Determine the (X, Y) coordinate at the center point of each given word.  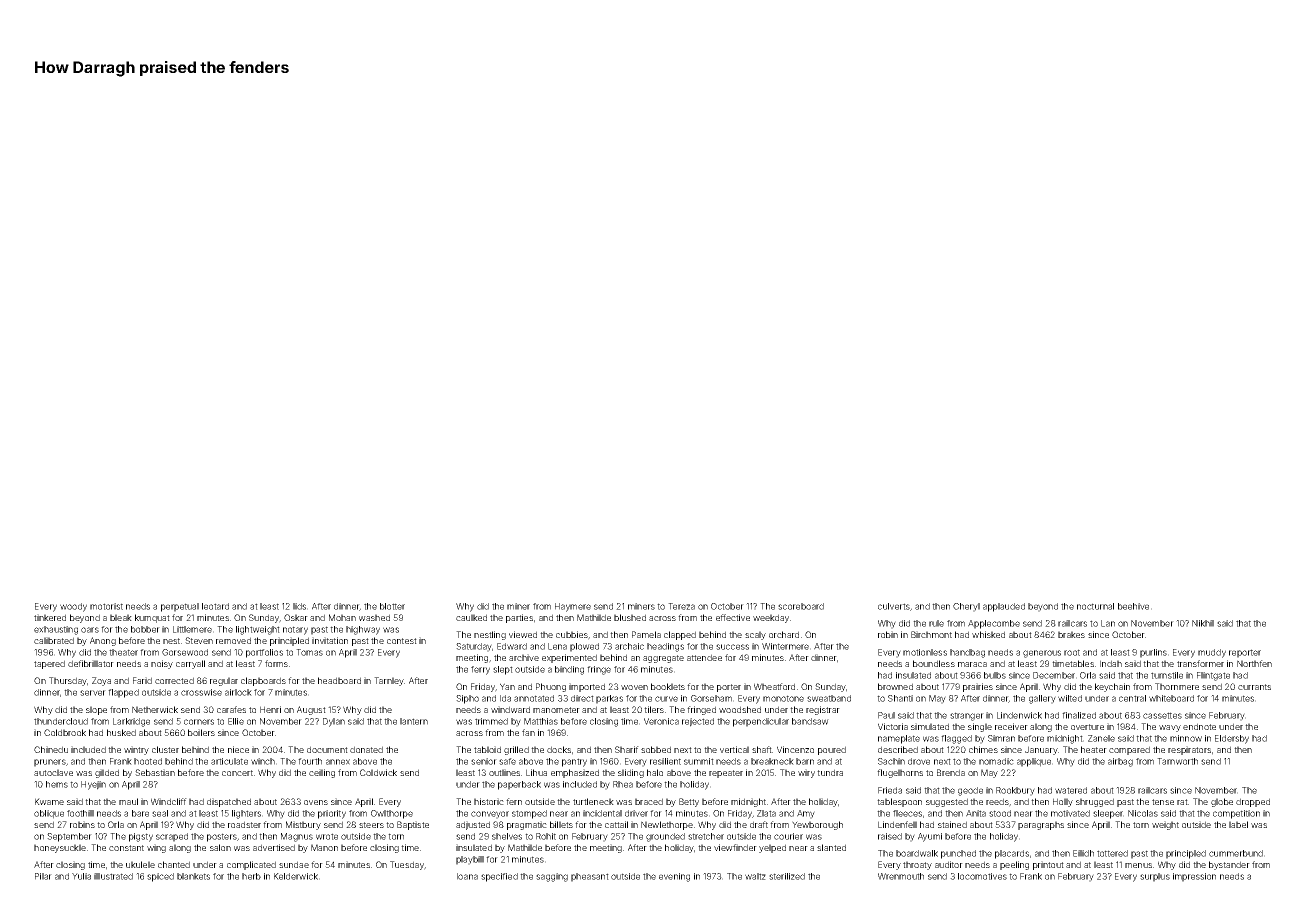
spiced (160, 877)
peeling (1014, 865)
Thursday (68, 681)
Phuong (551, 687)
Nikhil (1203, 623)
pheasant (590, 877)
